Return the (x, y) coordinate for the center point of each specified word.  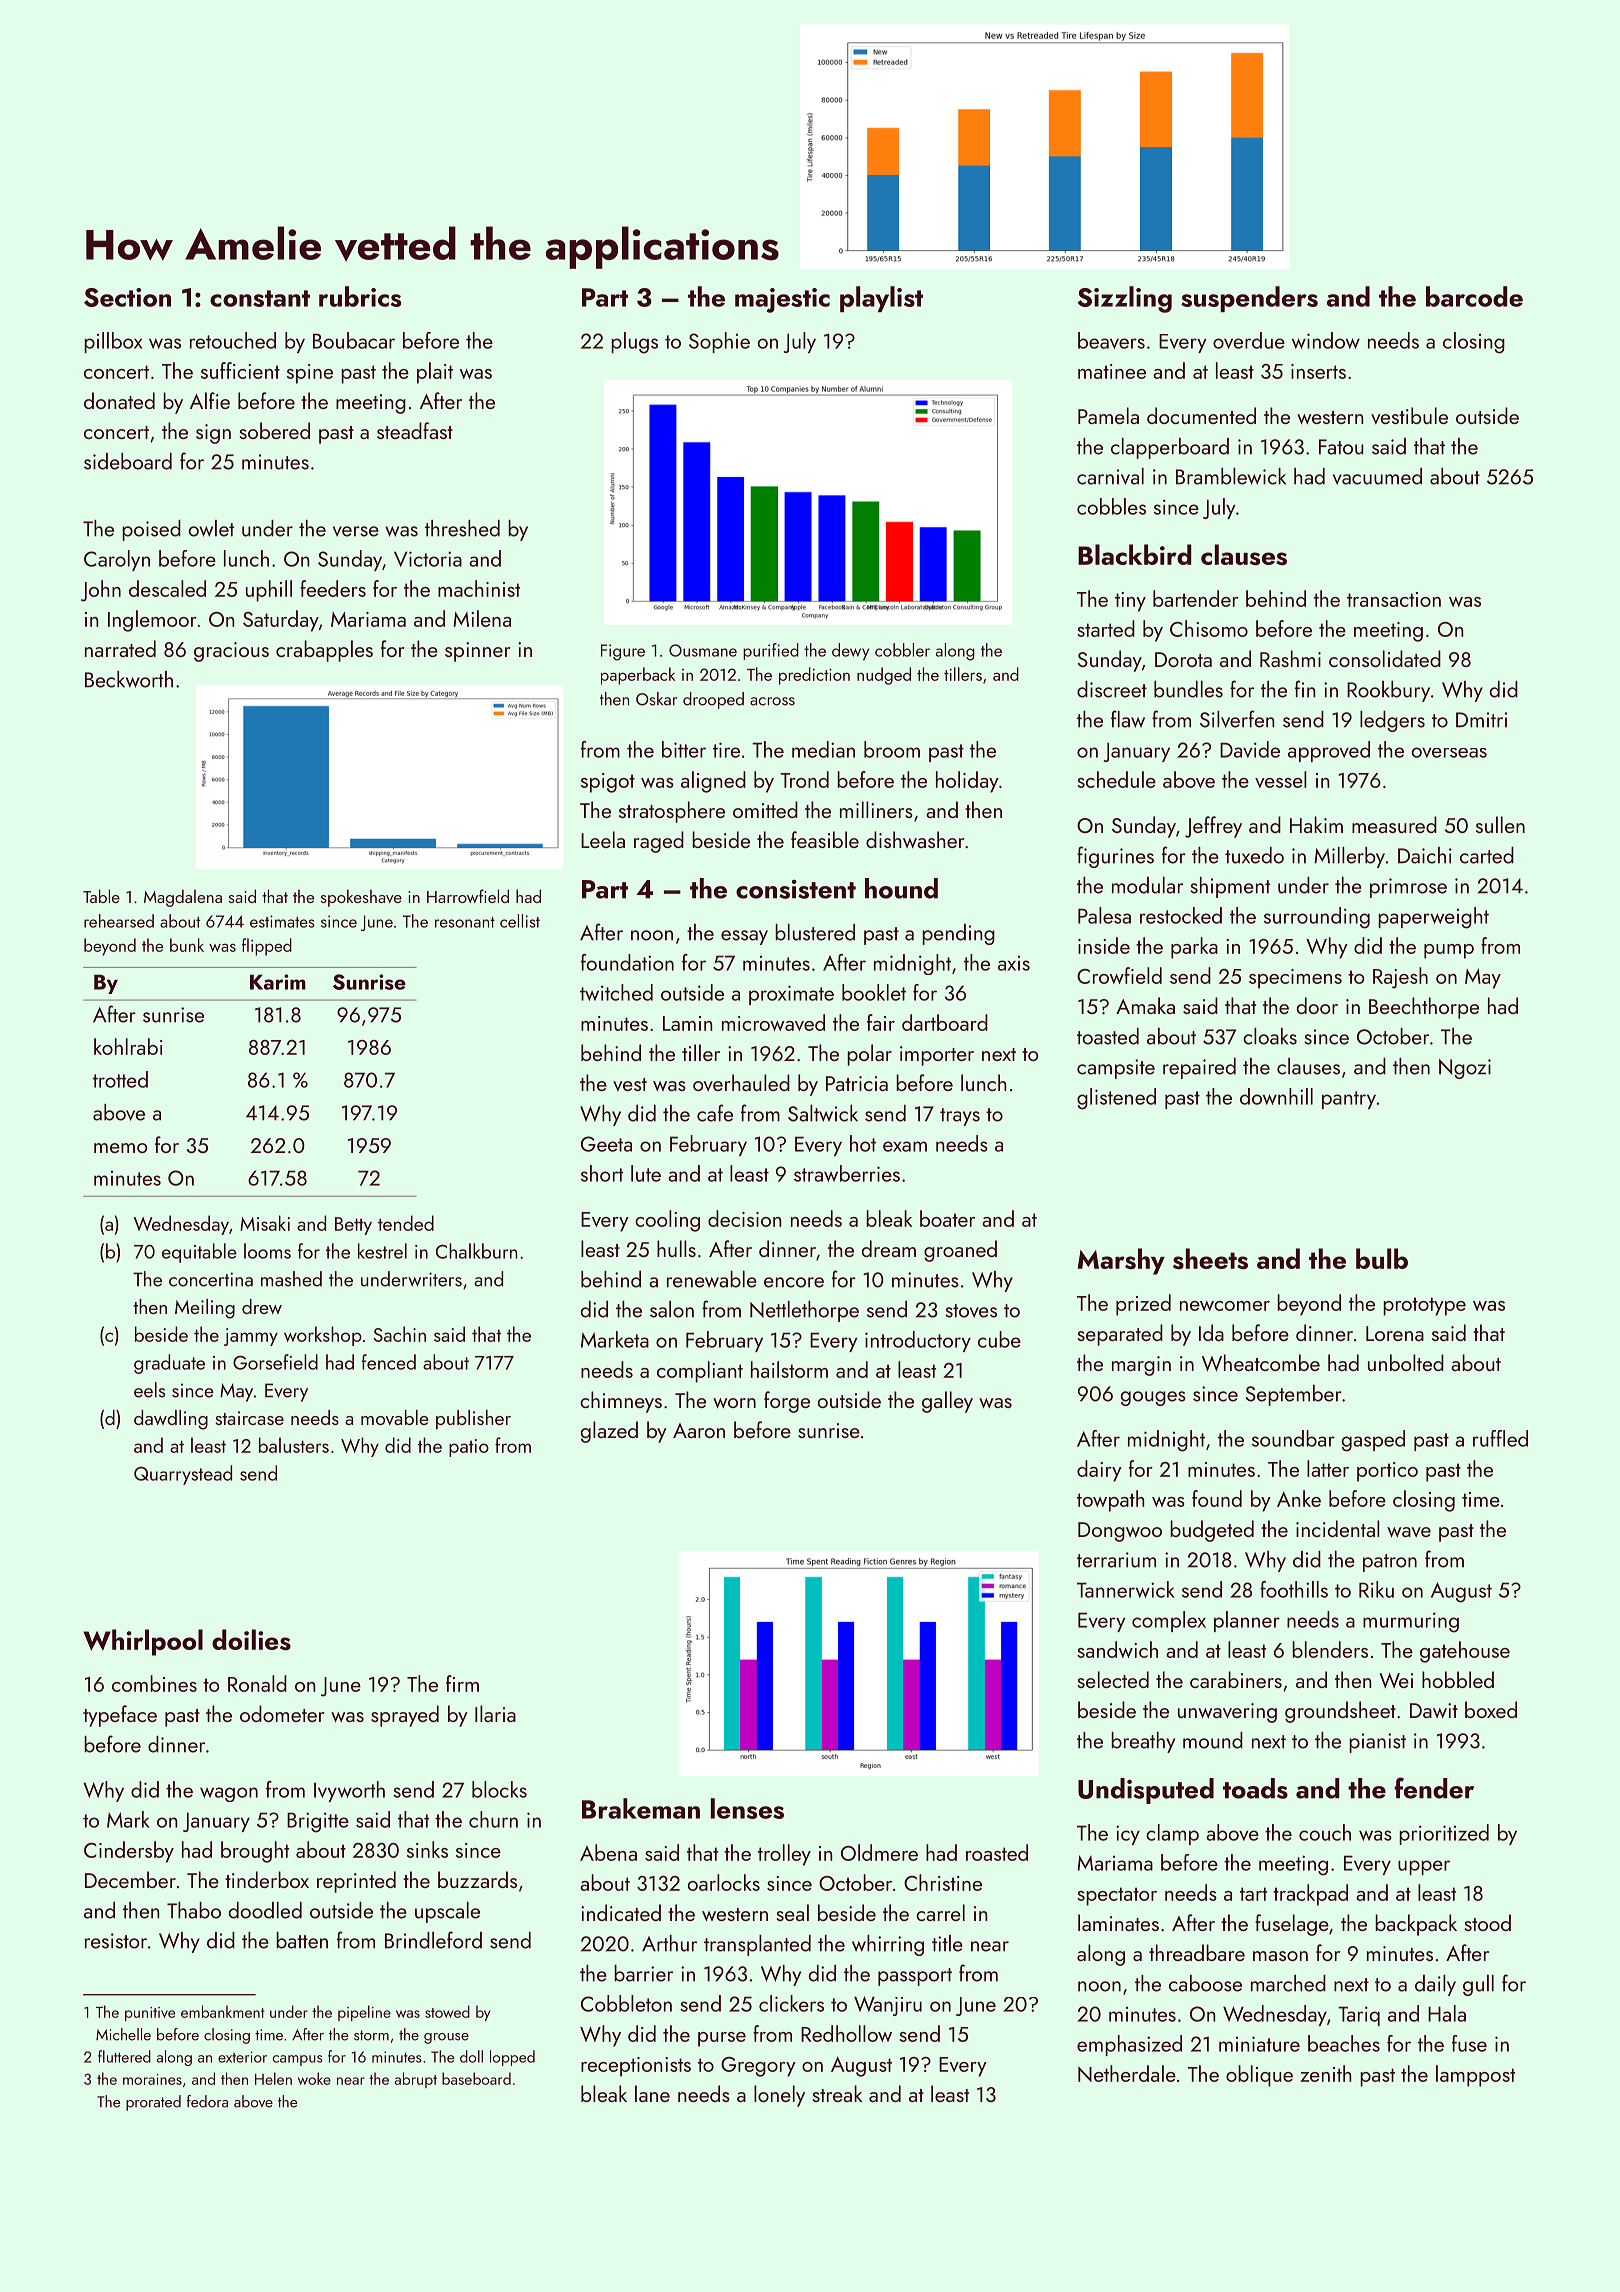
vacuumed (1377, 476)
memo (120, 1148)
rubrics (360, 296)
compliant (700, 1372)
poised (151, 530)
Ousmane (703, 650)
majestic (782, 300)
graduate (169, 1364)
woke (314, 2078)
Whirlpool (143, 1642)
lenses (747, 1808)
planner (1247, 1621)
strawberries (847, 1173)
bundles (1188, 689)
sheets (1210, 1258)
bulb (1382, 1258)
